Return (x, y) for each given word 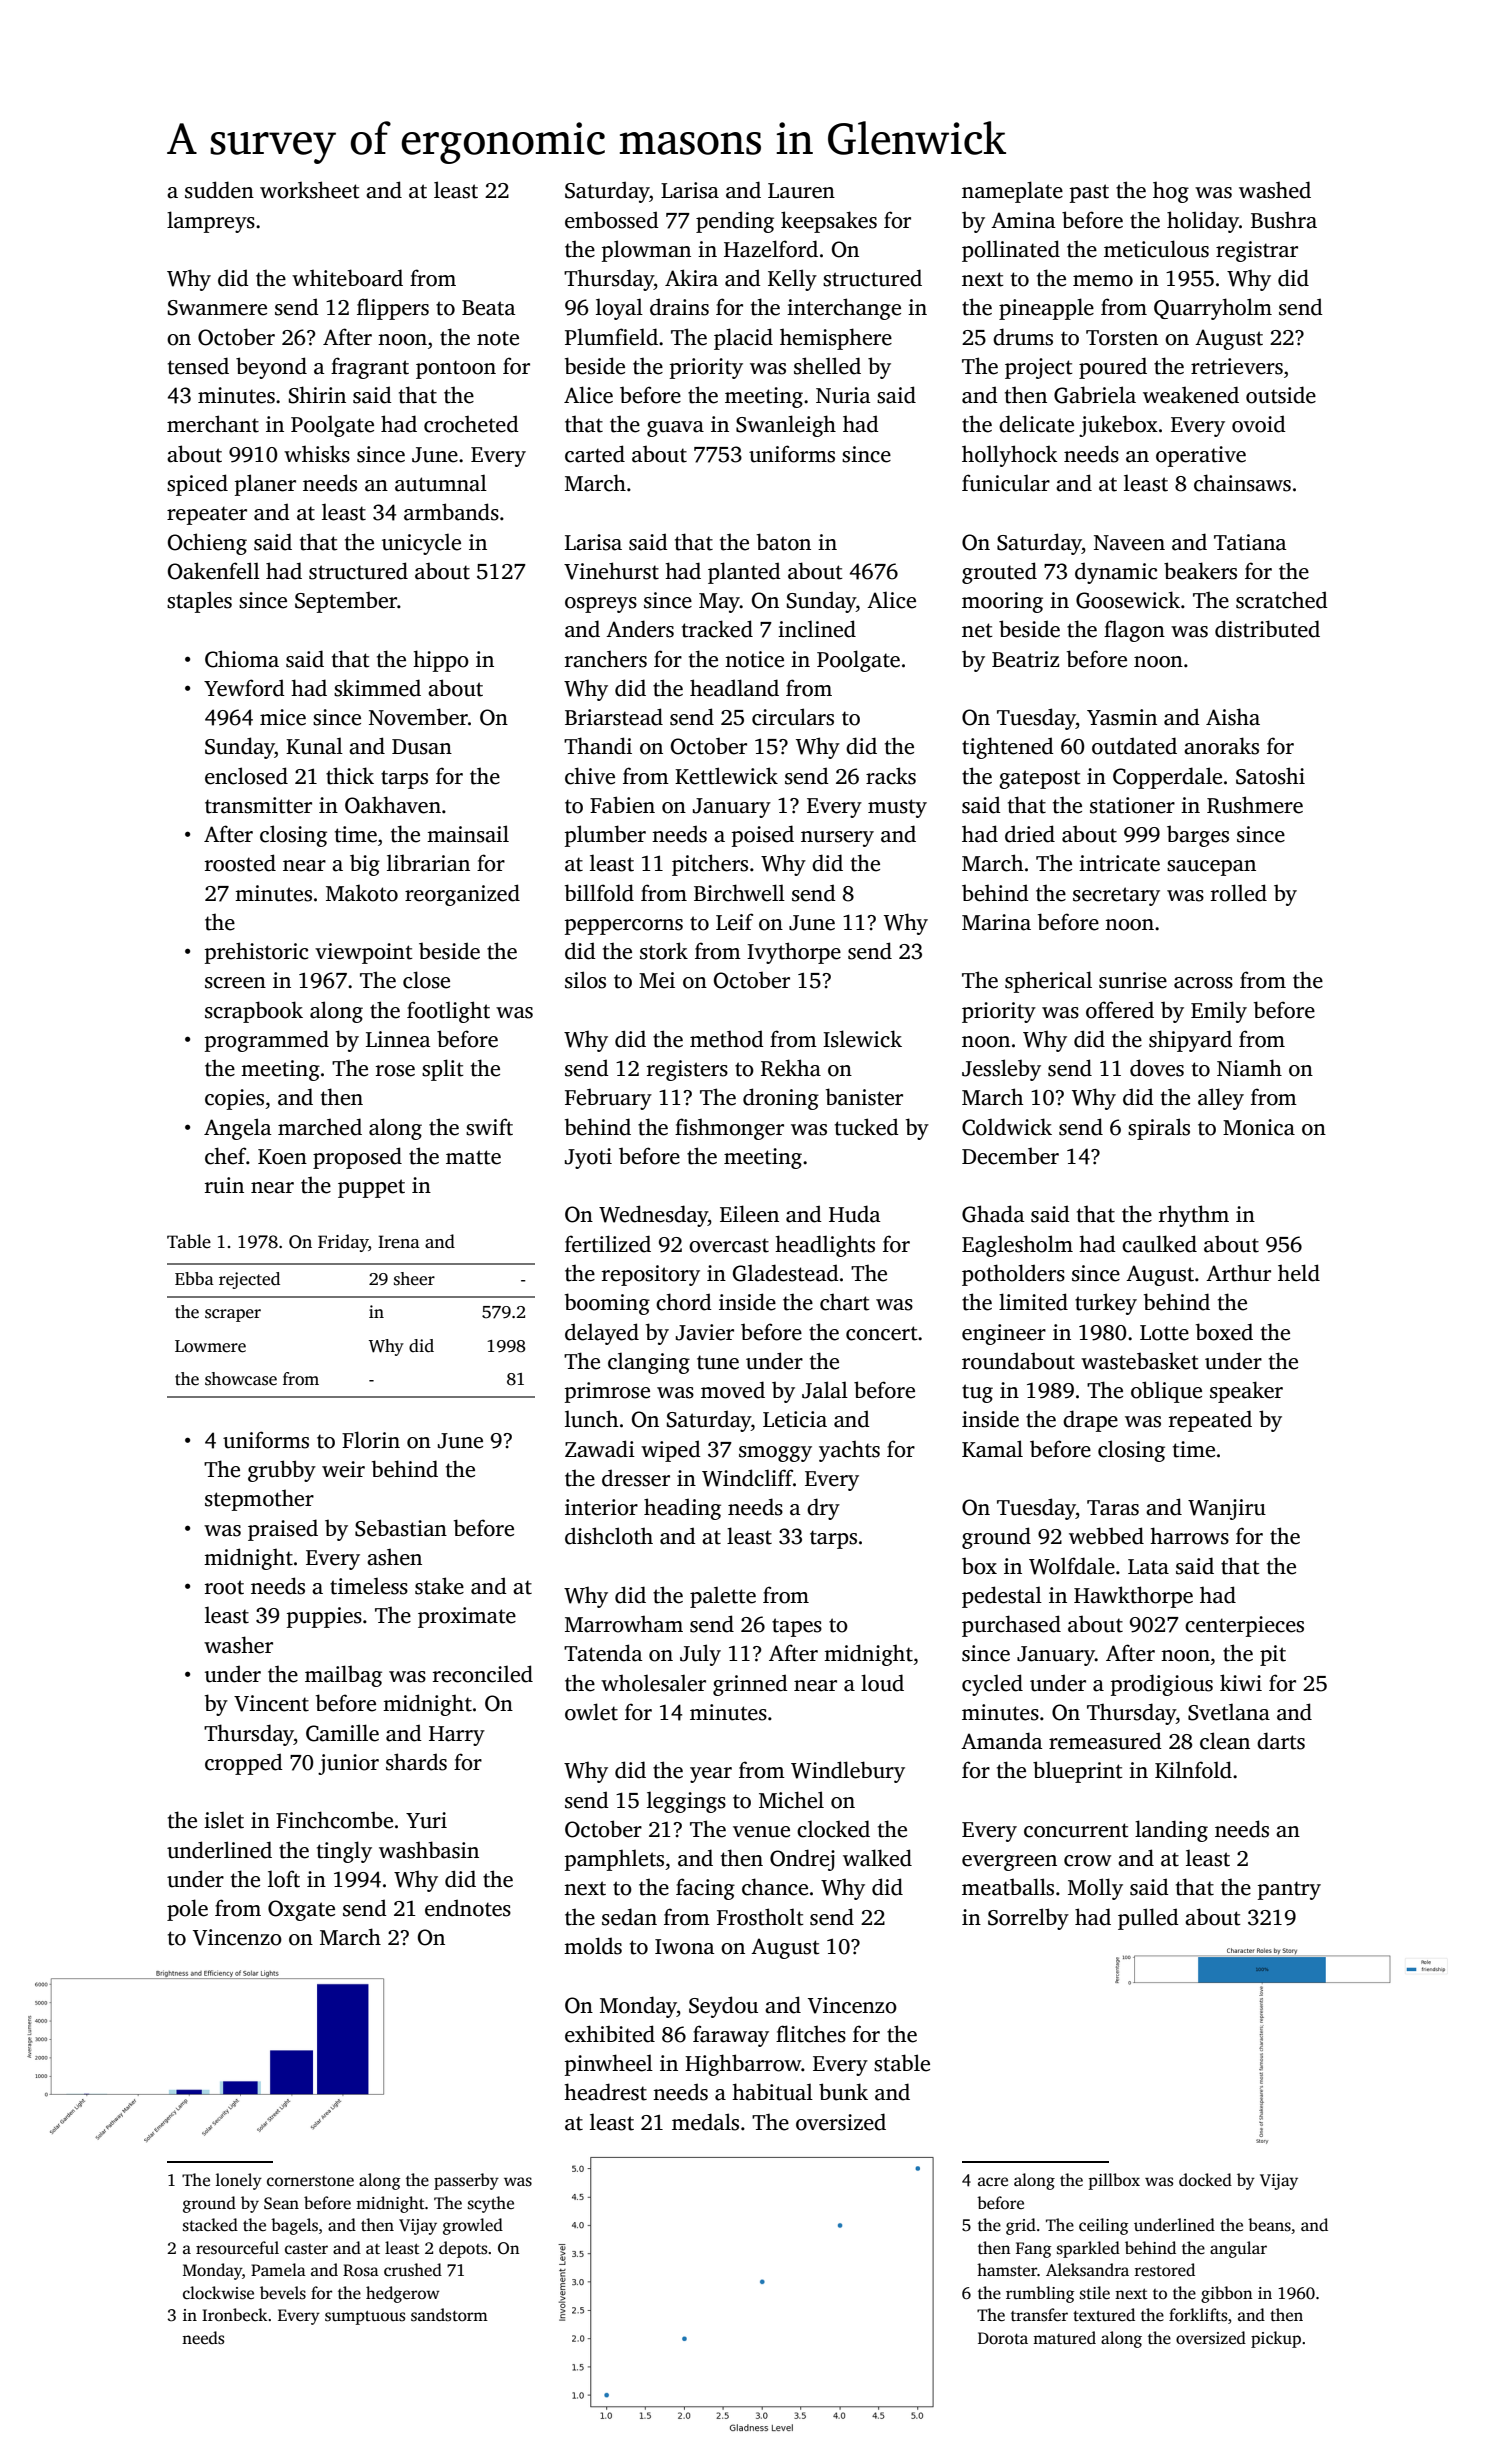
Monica (1259, 1127)
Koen (282, 1157)
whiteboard (347, 278)
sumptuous (365, 2318)
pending (735, 222)
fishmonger (729, 1129)
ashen (394, 1557)
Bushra (1284, 220)
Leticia (795, 1419)
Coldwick (1007, 1127)
